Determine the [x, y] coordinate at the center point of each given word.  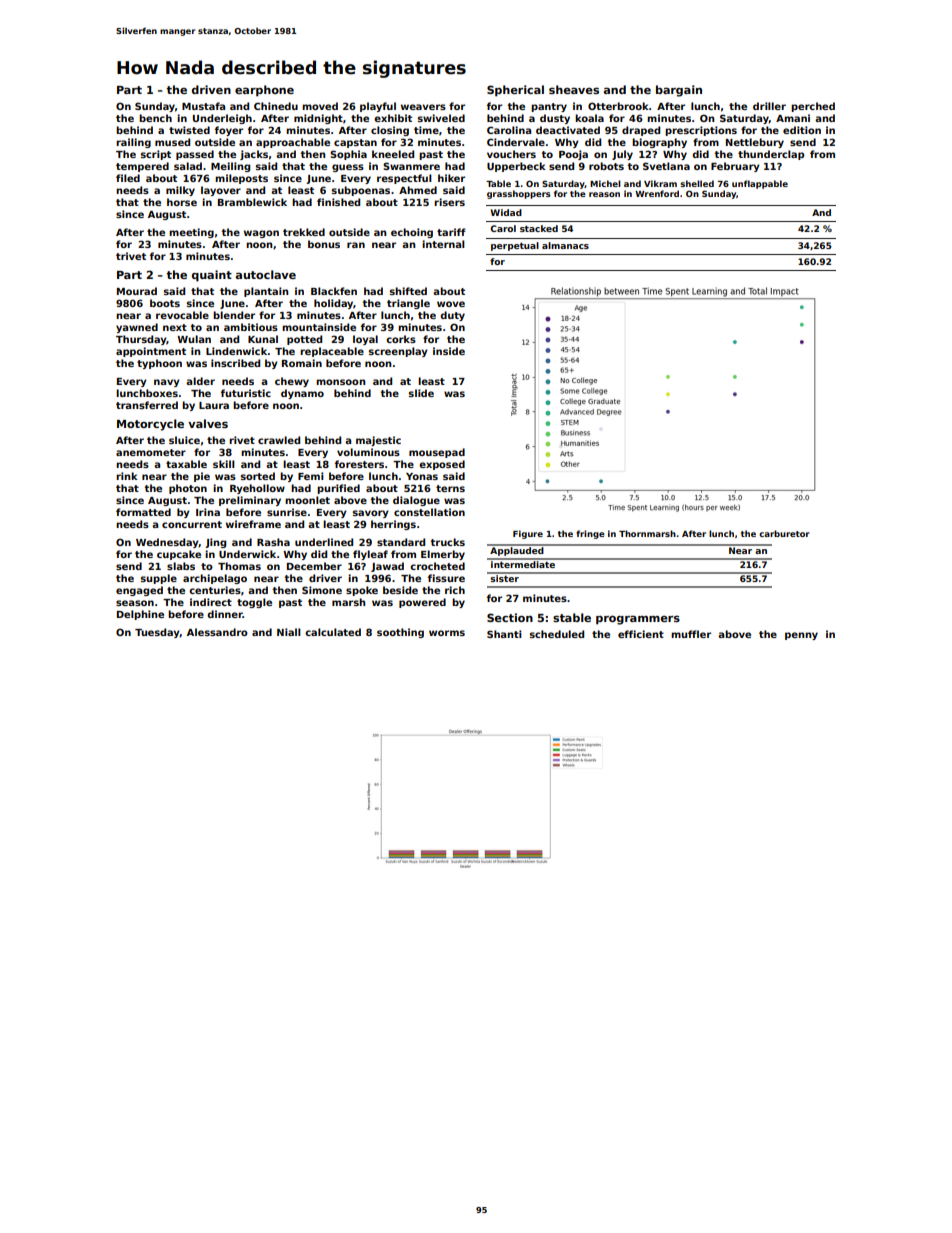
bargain [679, 91]
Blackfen [334, 291]
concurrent [192, 524]
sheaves [574, 89]
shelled [697, 183]
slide [421, 393]
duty [452, 316]
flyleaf [370, 555]
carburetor [784, 533]
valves [208, 423]
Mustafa [203, 106]
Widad [506, 212]
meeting [191, 233]
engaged [139, 591]
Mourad [137, 291]
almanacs [565, 245]
